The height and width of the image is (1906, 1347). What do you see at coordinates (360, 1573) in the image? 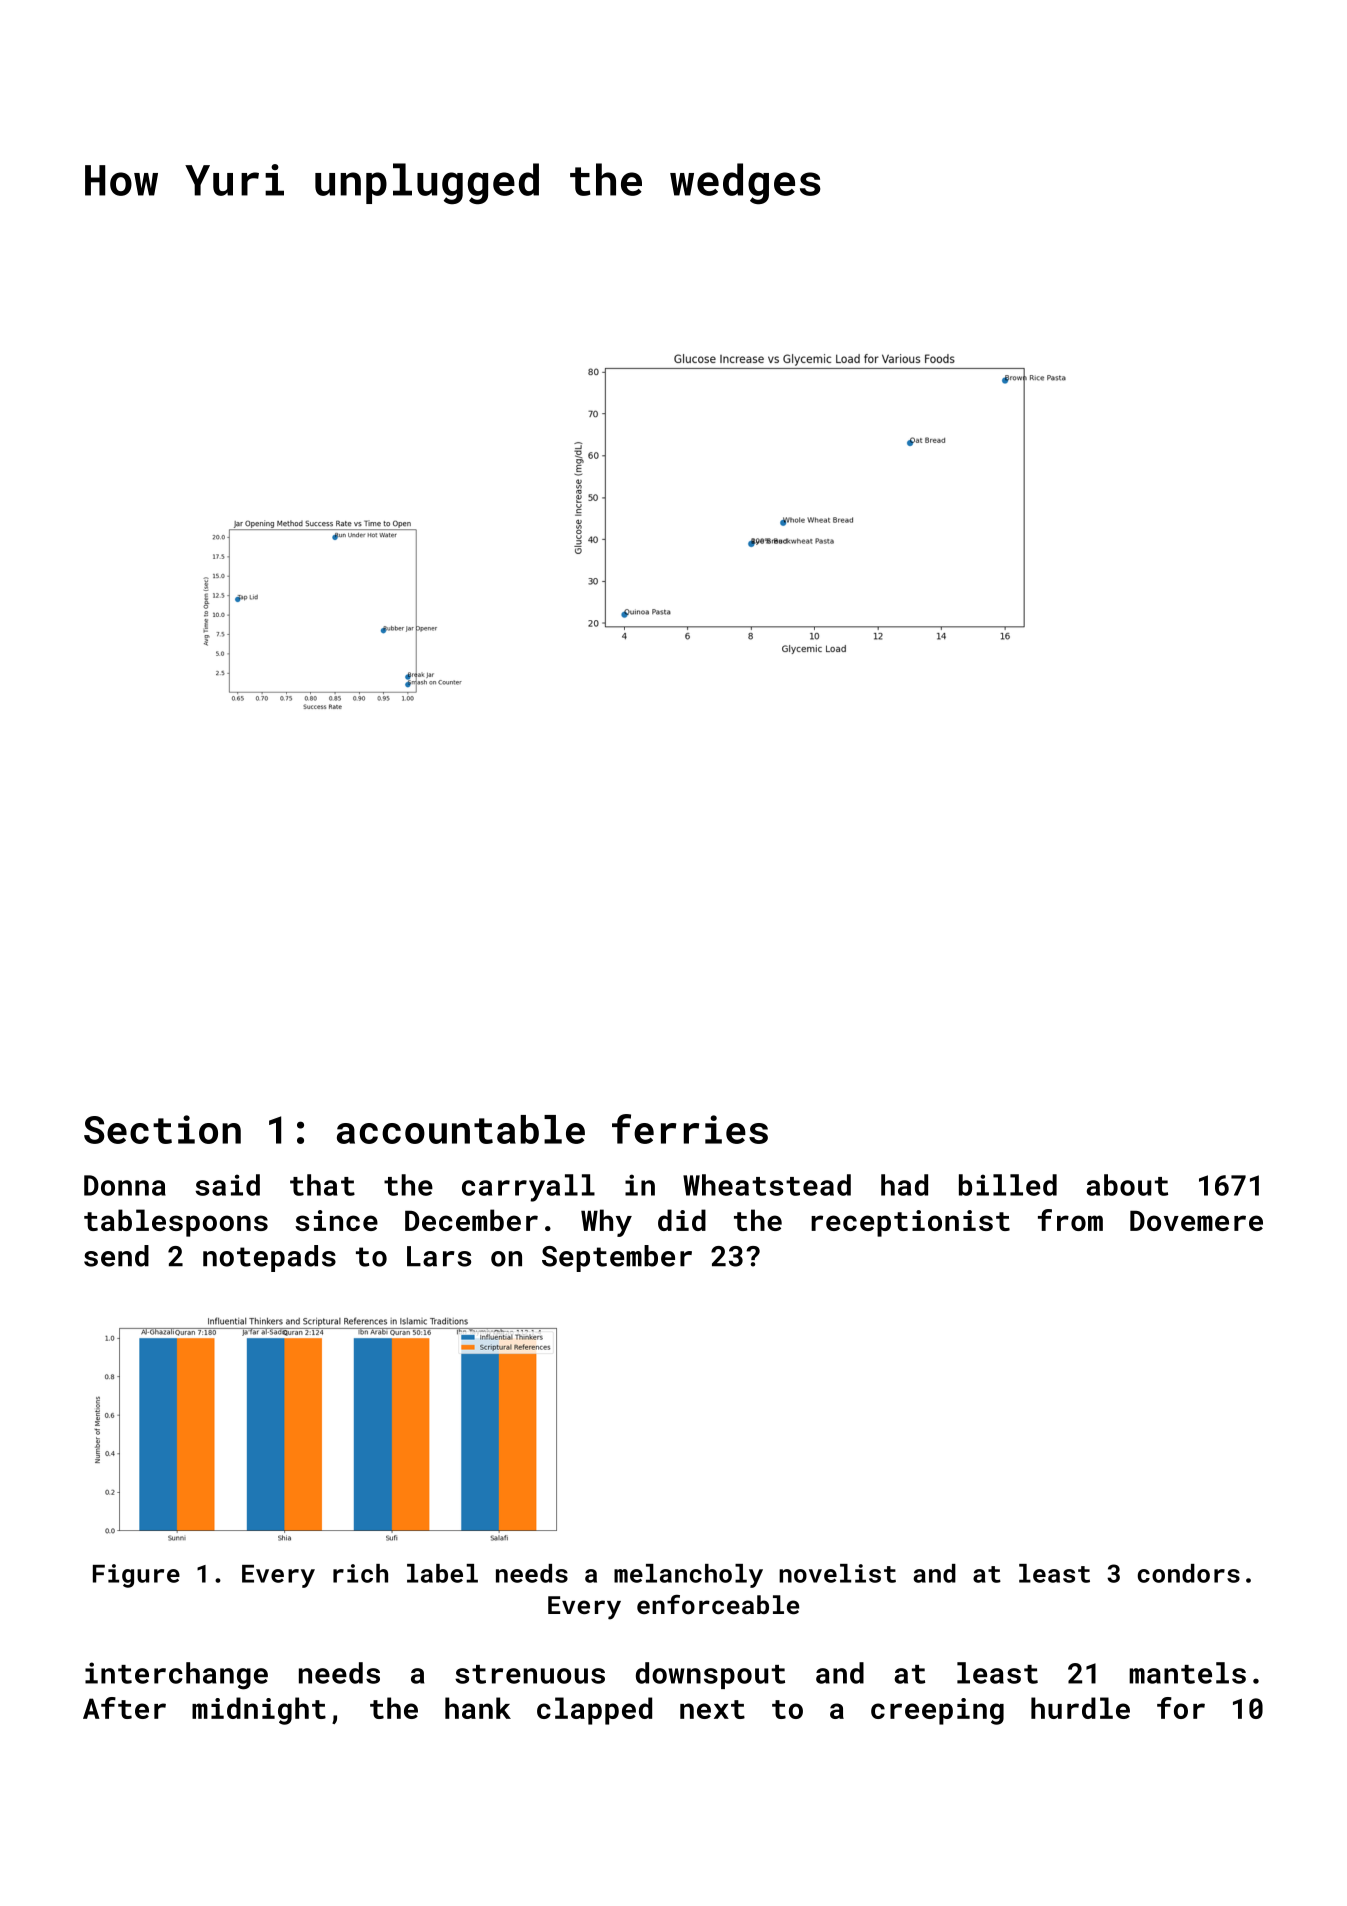
I see `rich` at bounding box center [360, 1573].
